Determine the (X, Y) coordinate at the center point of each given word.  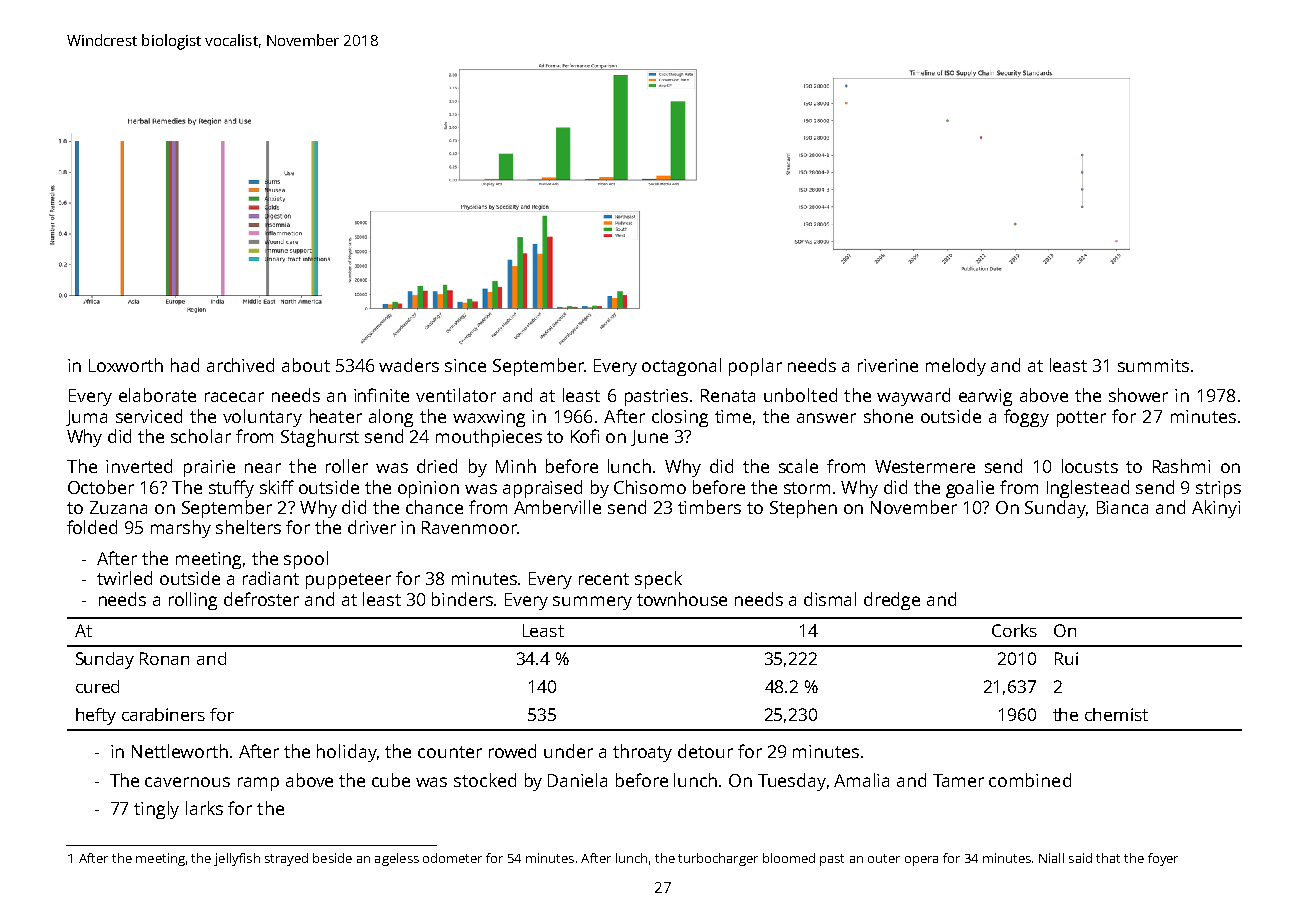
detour (705, 751)
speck (658, 580)
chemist (1116, 714)
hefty (96, 716)
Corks (1014, 630)
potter (1081, 419)
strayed (286, 859)
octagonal (681, 367)
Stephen (803, 509)
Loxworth (126, 365)
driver (372, 527)
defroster (261, 599)
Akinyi (1216, 509)
